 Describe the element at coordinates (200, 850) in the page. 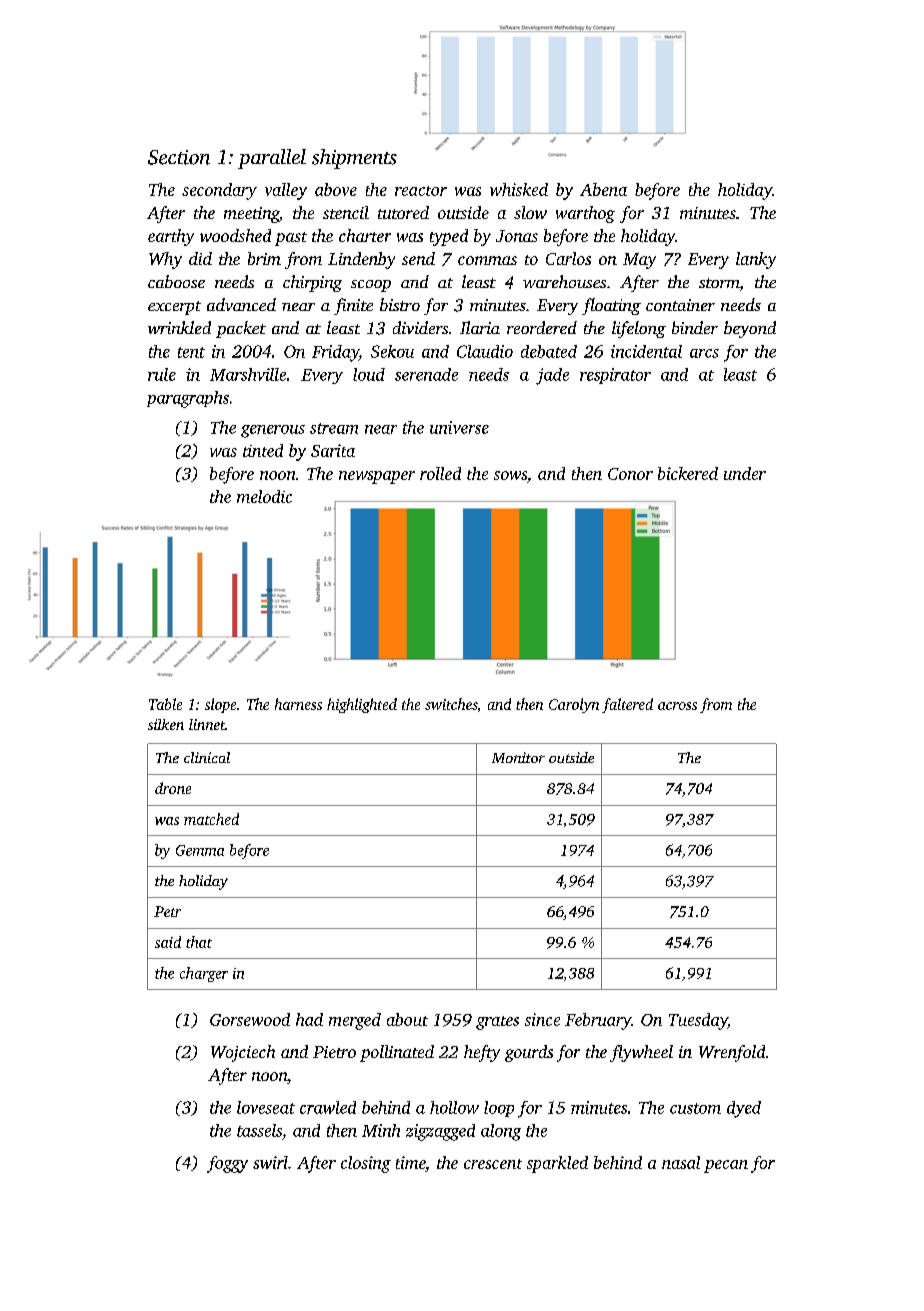

I see `Gemma` at that location.
